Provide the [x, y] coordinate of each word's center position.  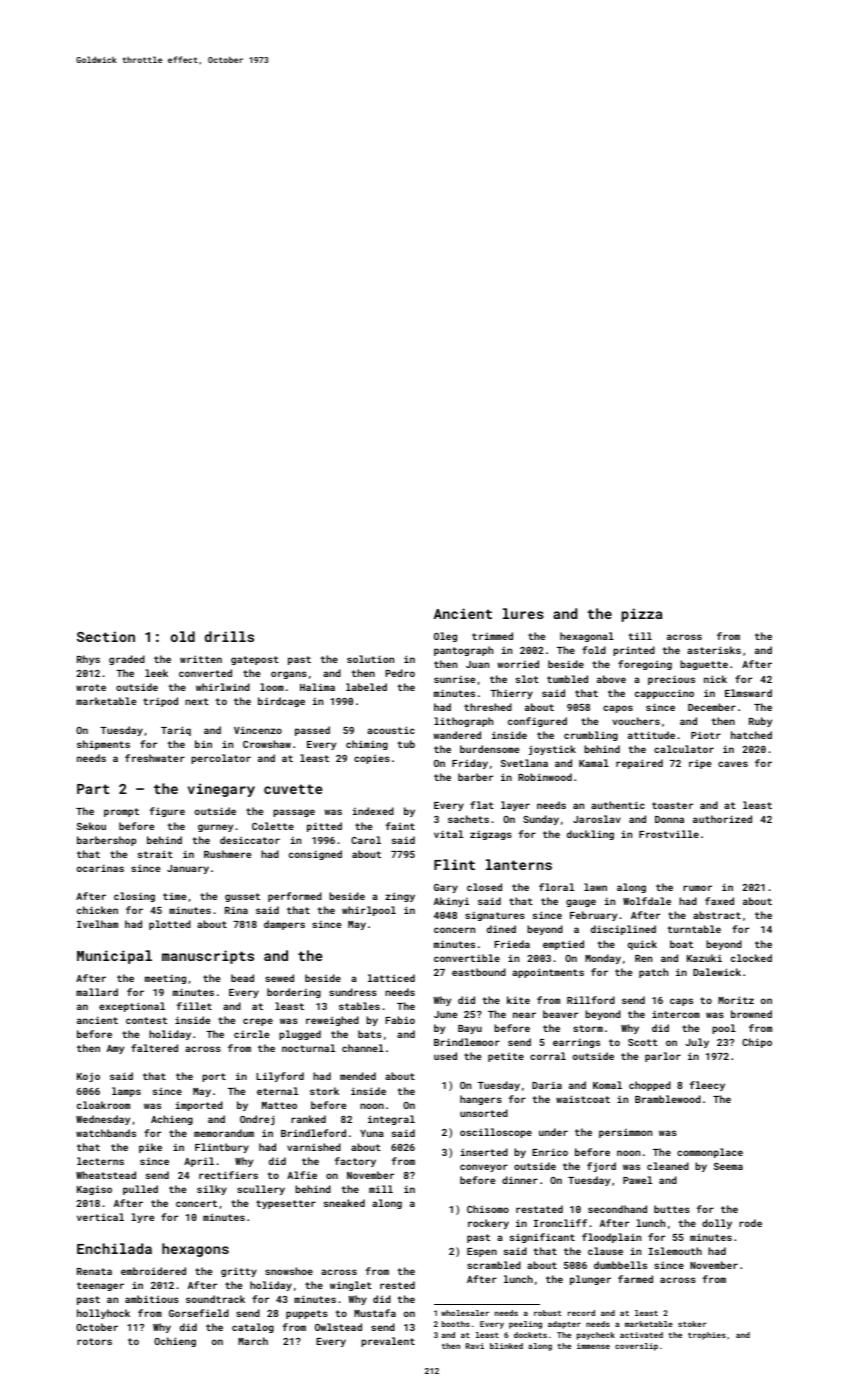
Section [106, 636]
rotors [94, 1341]
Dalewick [717, 972]
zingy [400, 897]
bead [242, 978]
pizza [642, 615]
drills [229, 636]
